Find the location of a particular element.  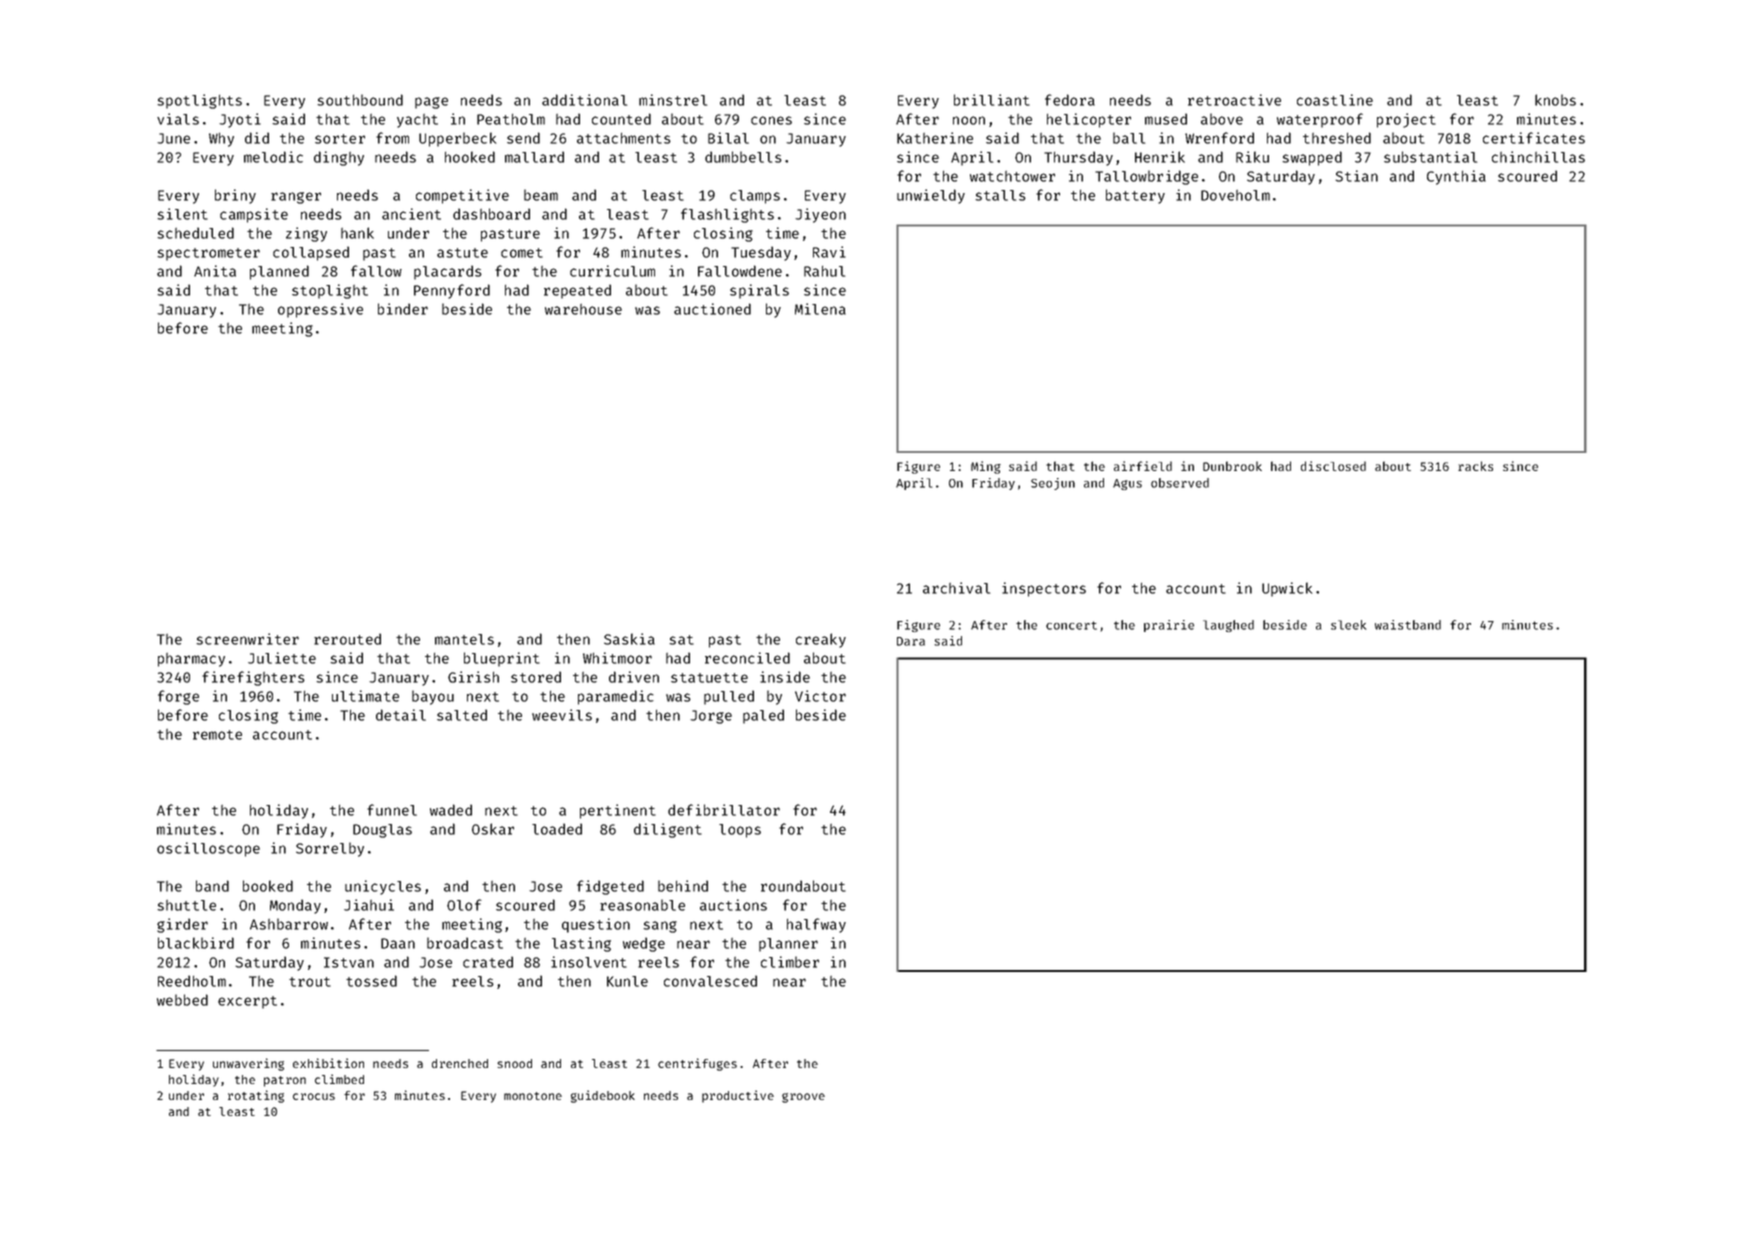

coastline is located at coordinates (1335, 100).
